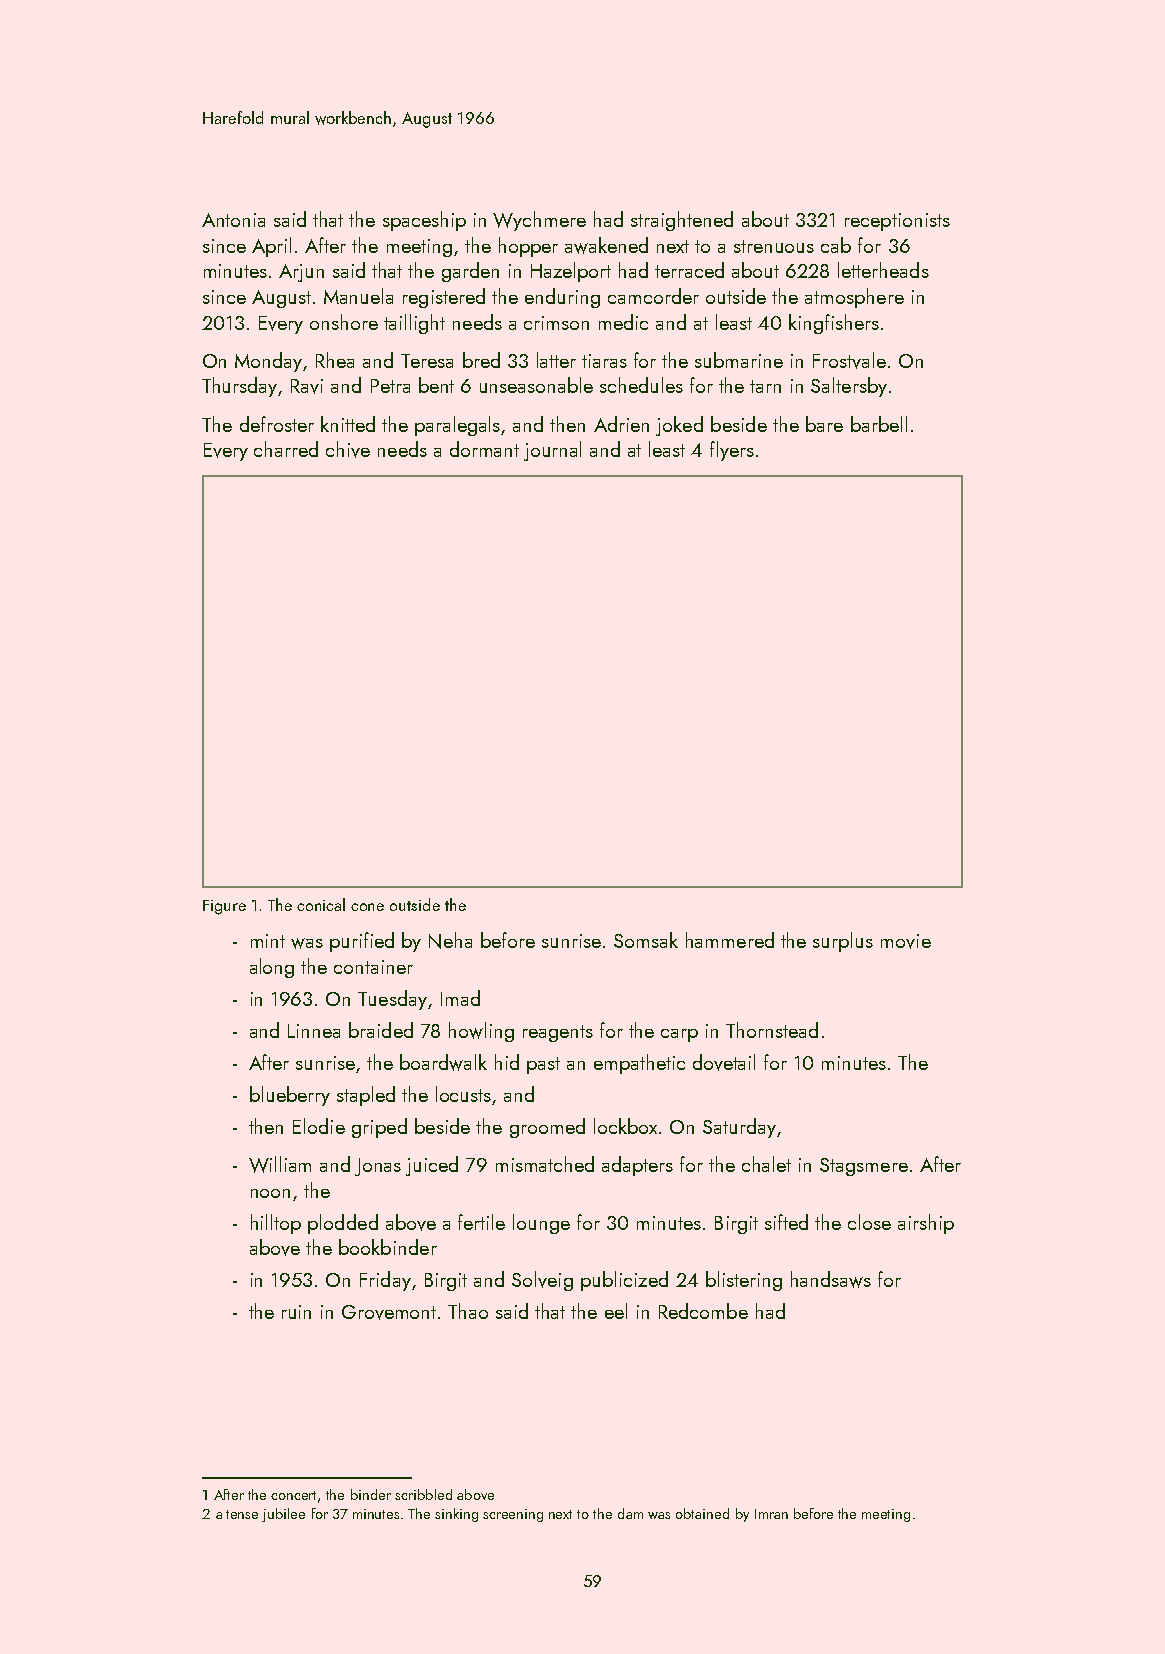  What do you see at coordinates (268, 362) in the document?
I see `Monday` at bounding box center [268, 362].
